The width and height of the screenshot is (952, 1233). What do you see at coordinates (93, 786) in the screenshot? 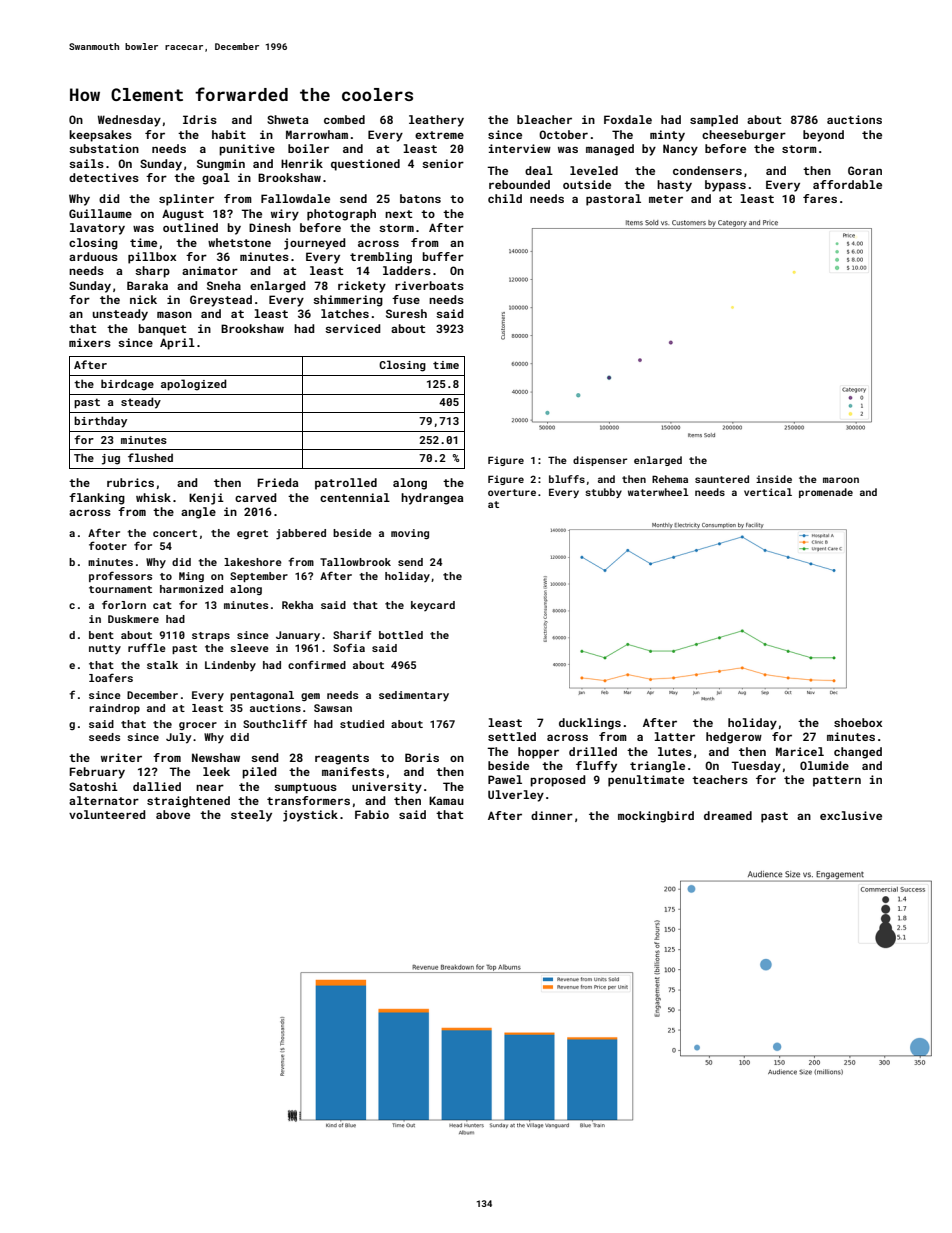
I see `Satoshi` at bounding box center [93, 786].
